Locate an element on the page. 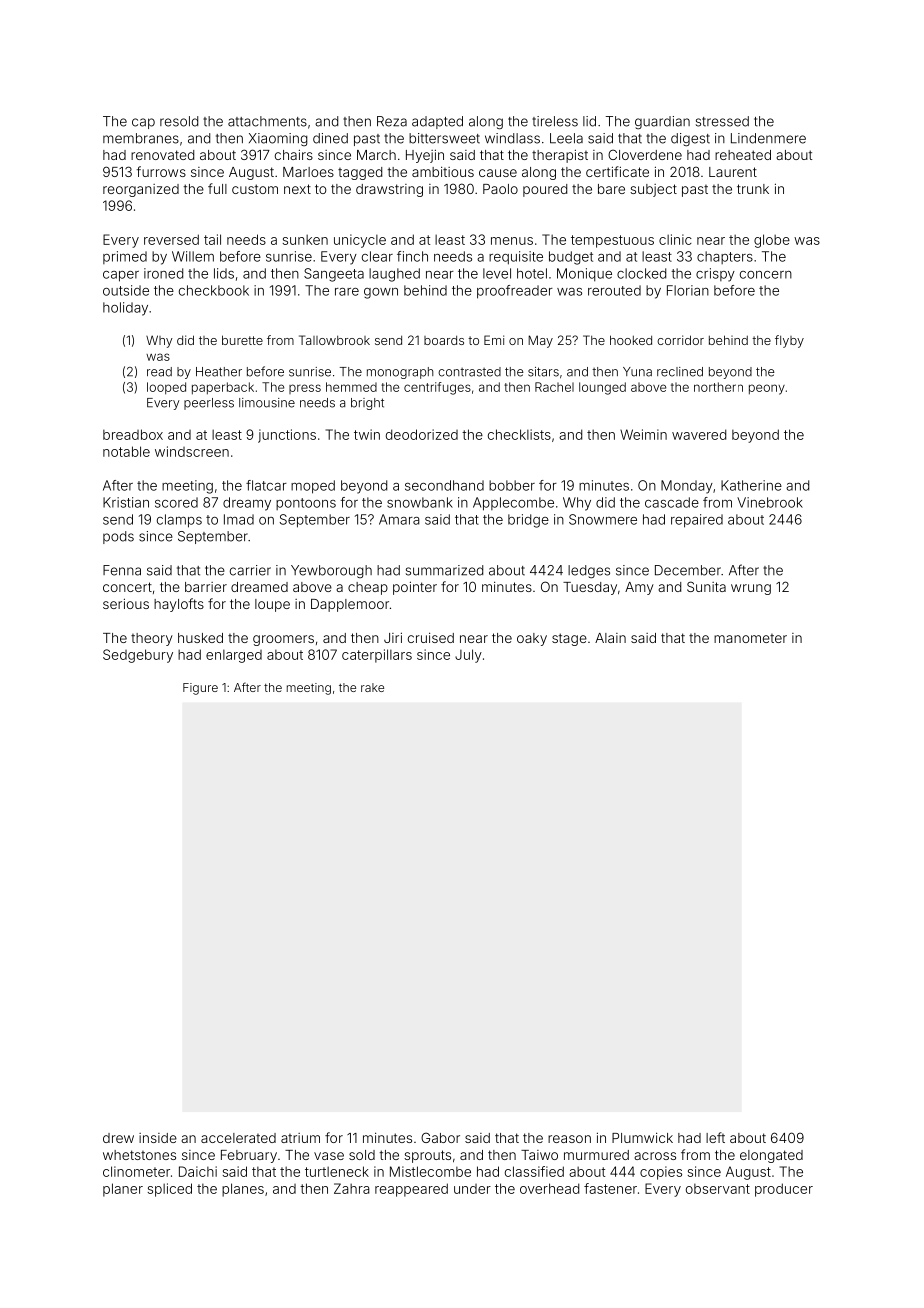 The width and height of the image is (924, 1308). tireless is located at coordinates (555, 121).
